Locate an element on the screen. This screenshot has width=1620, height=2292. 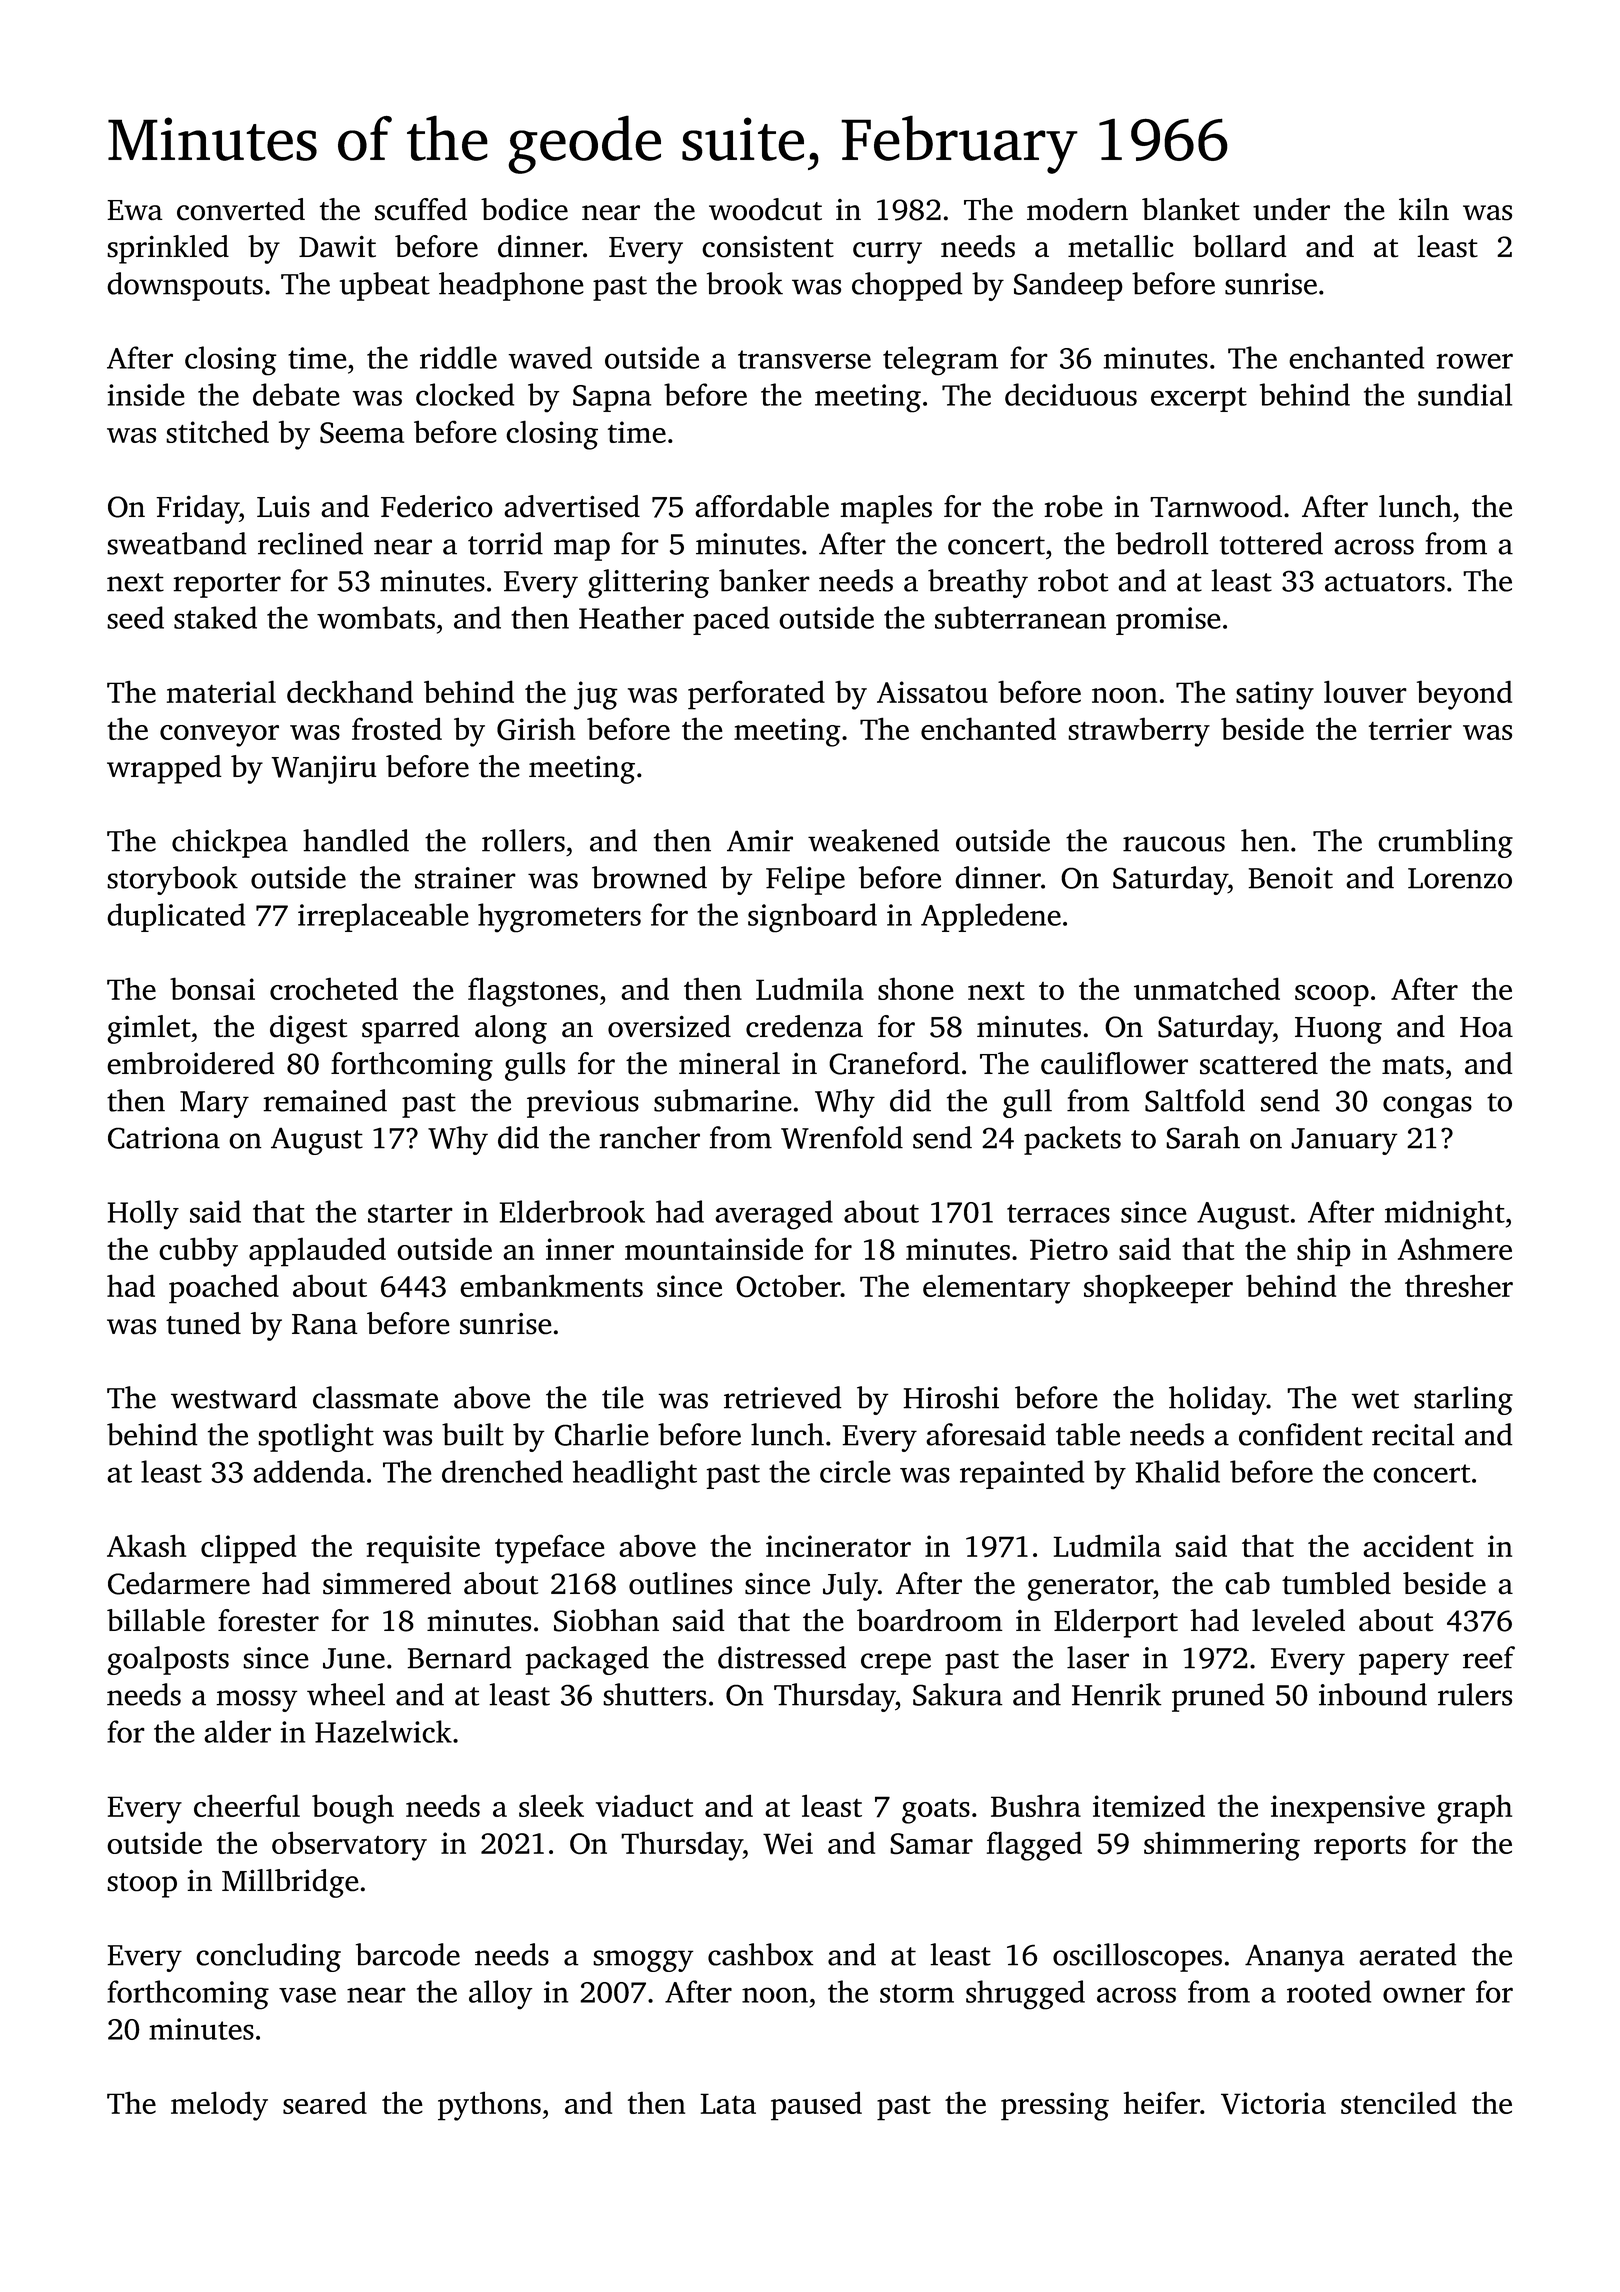
staked is located at coordinates (215, 617).
